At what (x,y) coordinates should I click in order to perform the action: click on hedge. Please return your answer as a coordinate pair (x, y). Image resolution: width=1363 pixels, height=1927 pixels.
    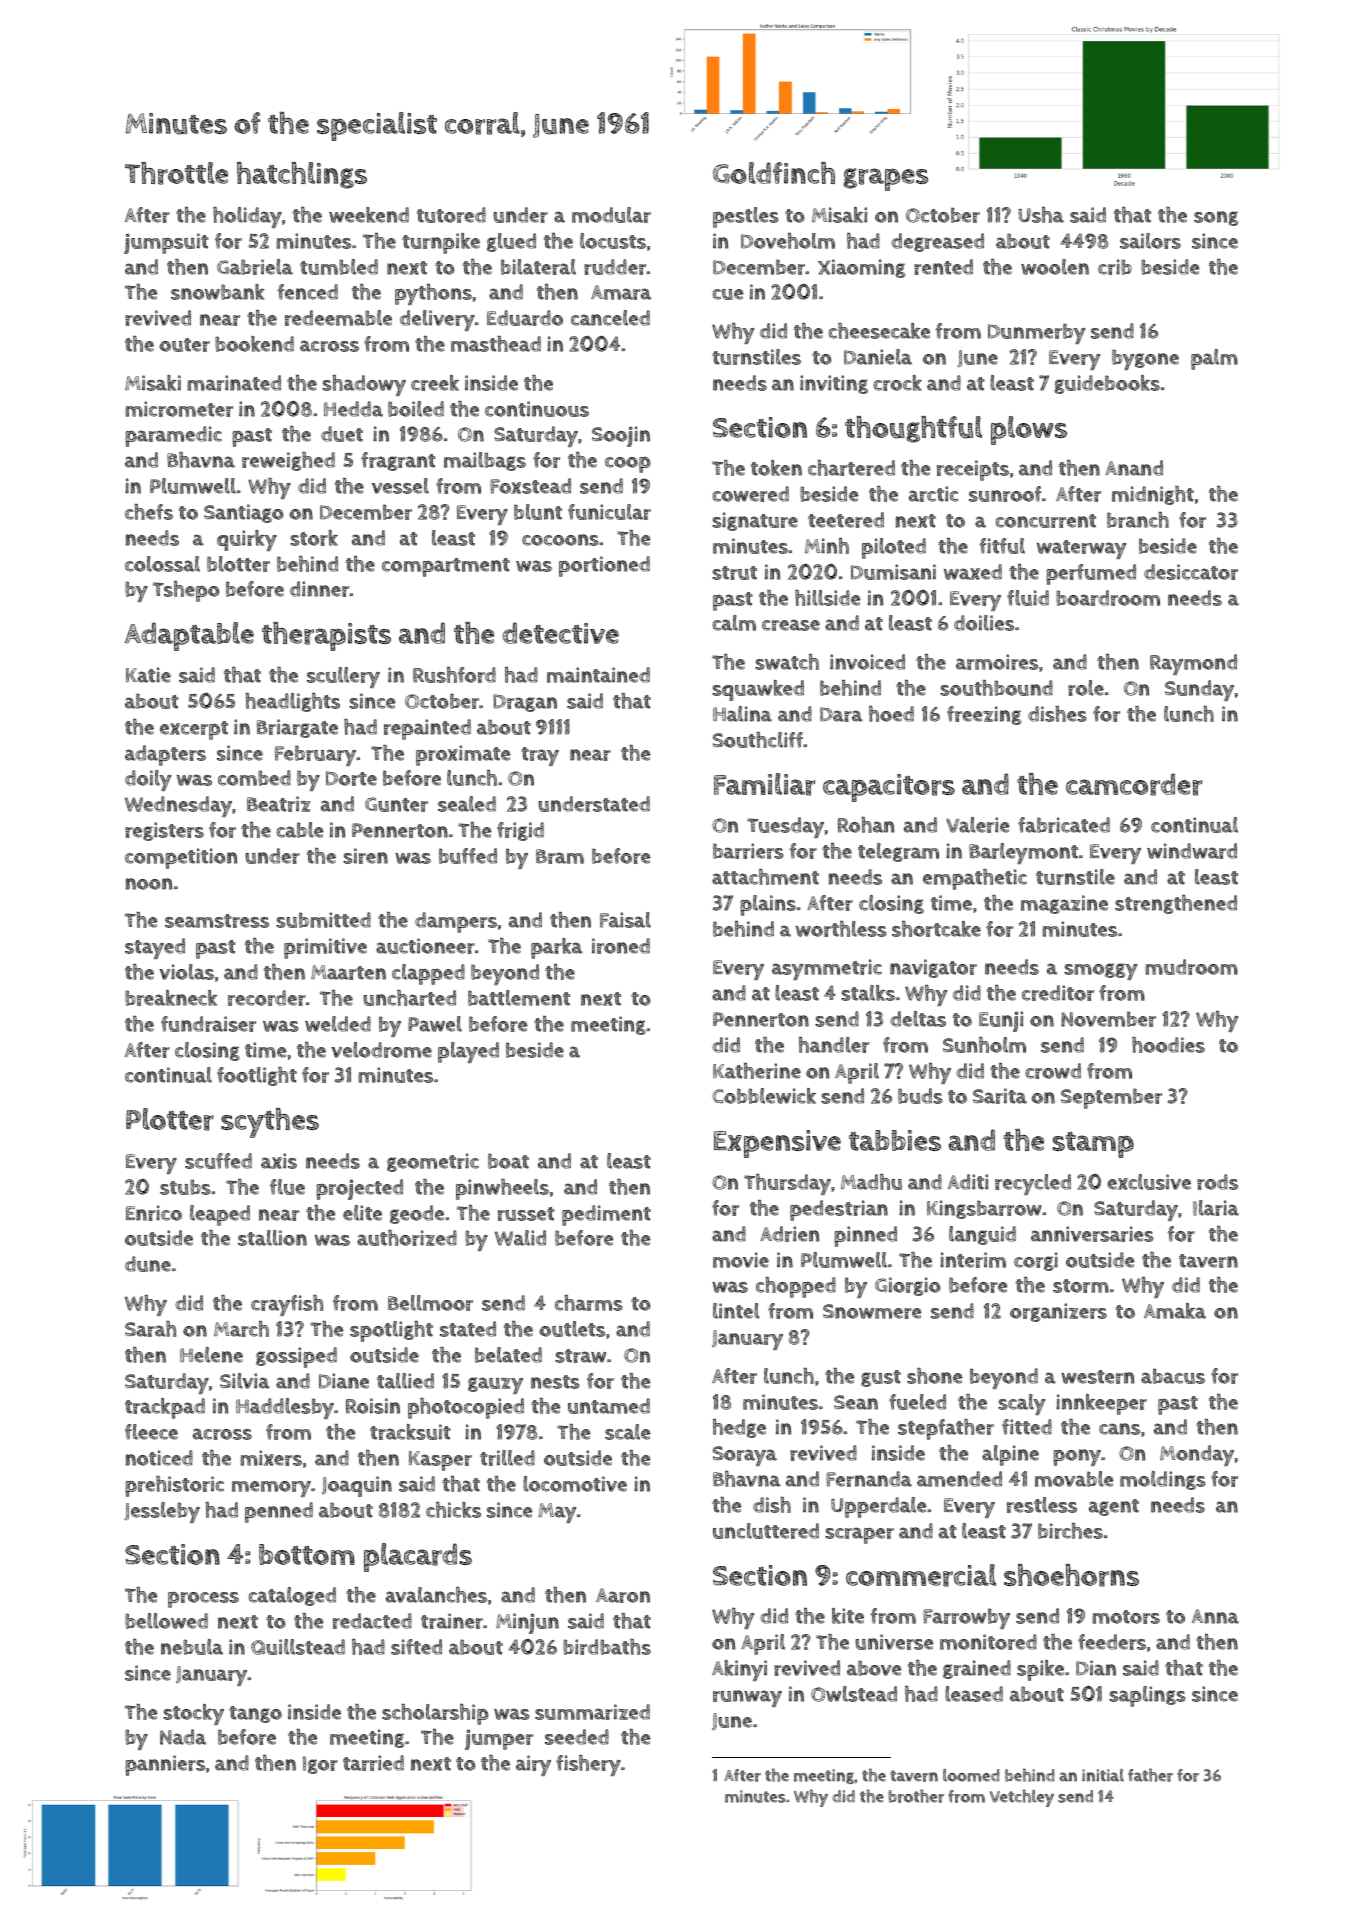
    Looking at the image, I should click on (739, 1428).
